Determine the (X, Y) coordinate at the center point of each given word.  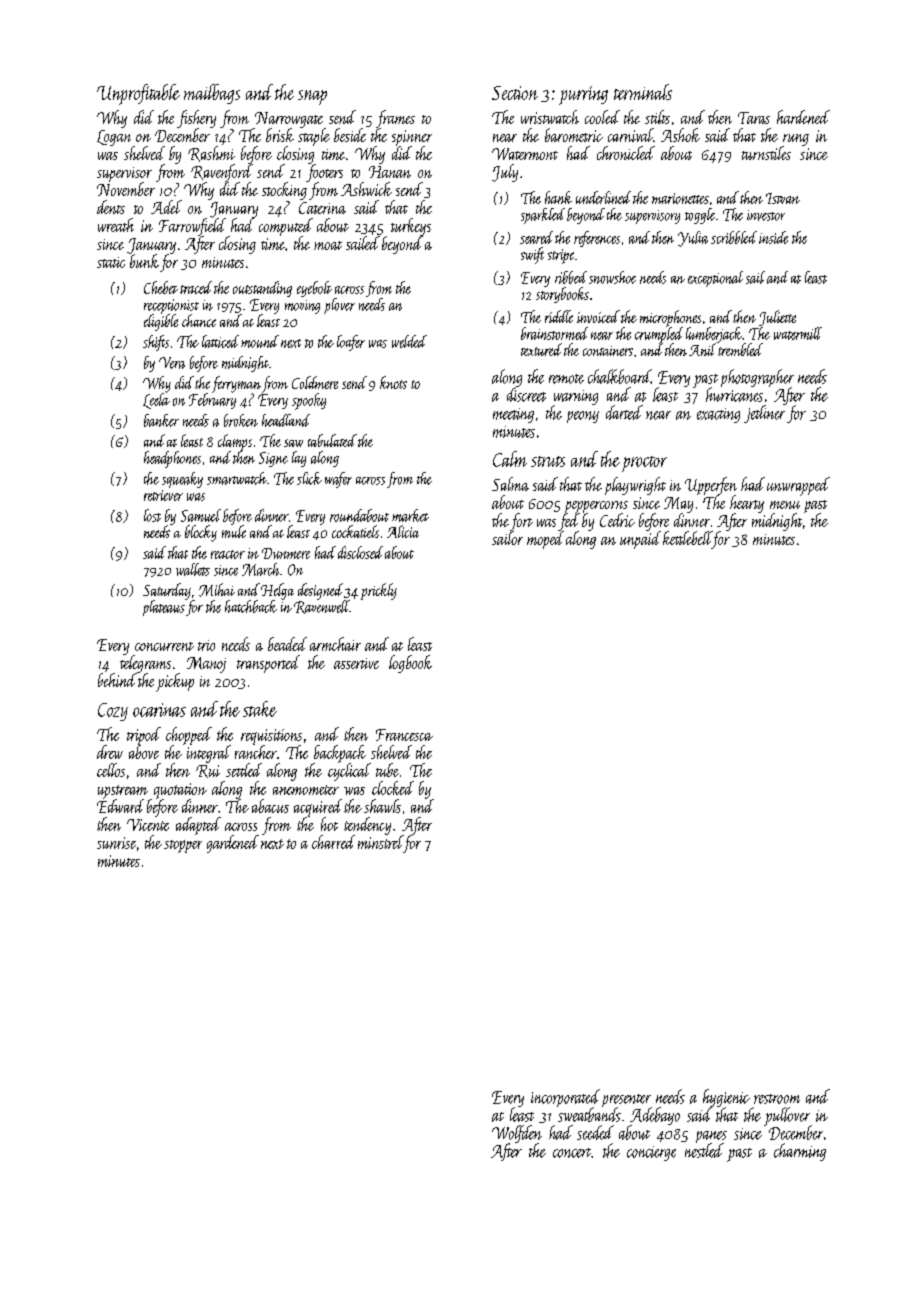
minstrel (380, 842)
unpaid (640, 540)
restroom (777, 1099)
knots (393, 382)
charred (333, 842)
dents (111, 207)
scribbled (734, 237)
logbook (410, 664)
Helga (277, 591)
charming (800, 1152)
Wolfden (517, 1134)
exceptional (715, 279)
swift (532, 255)
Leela (156, 401)
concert (572, 1153)
